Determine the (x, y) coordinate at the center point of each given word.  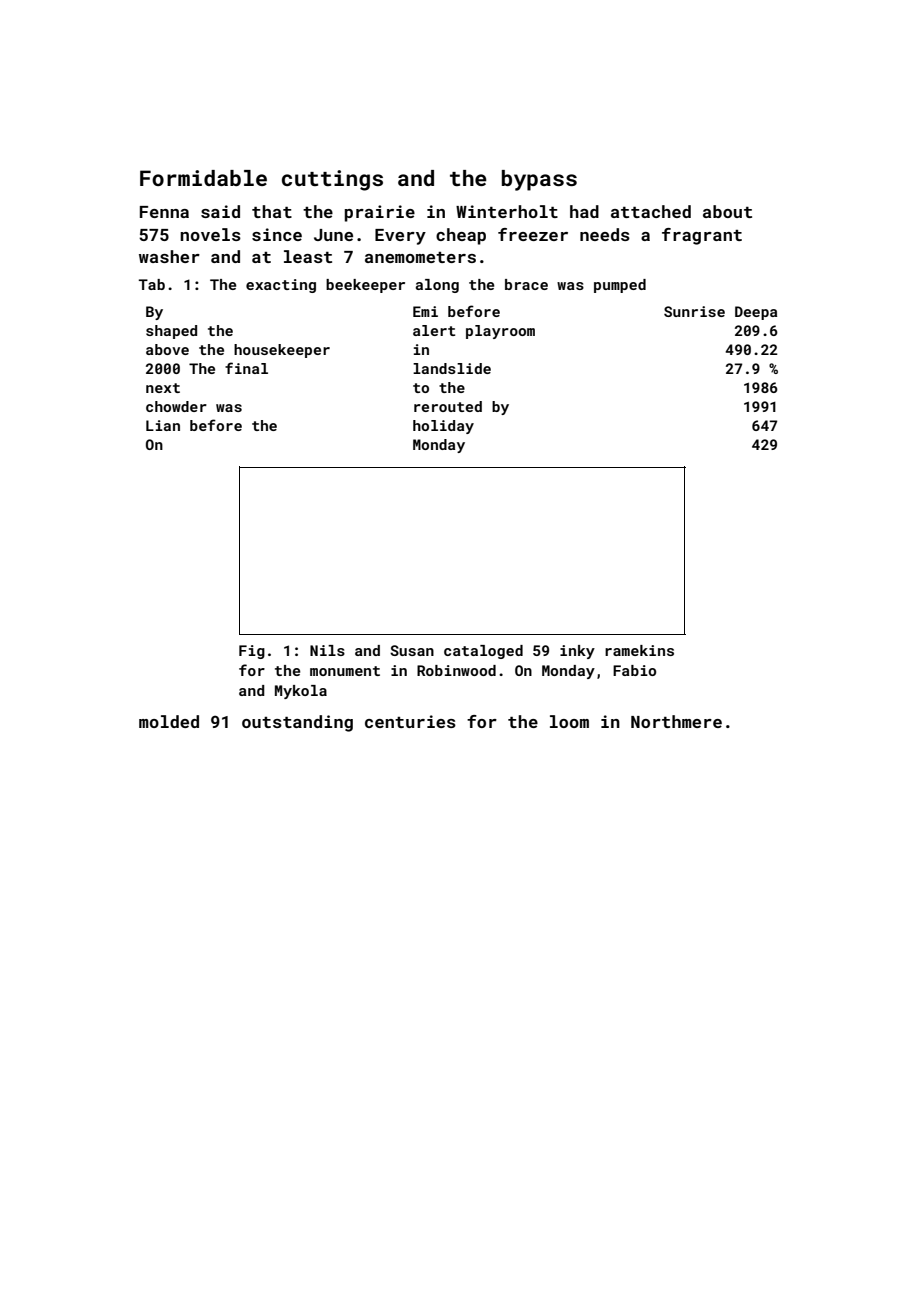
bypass (539, 180)
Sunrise (694, 311)
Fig (252, 652)
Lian (163, 425)
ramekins (639, 650)
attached (651, 211)
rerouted (448, 406)
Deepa (756, 313)
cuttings (332, 180)
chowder (176, 406)
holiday (443, 427)
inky (577, 652)
